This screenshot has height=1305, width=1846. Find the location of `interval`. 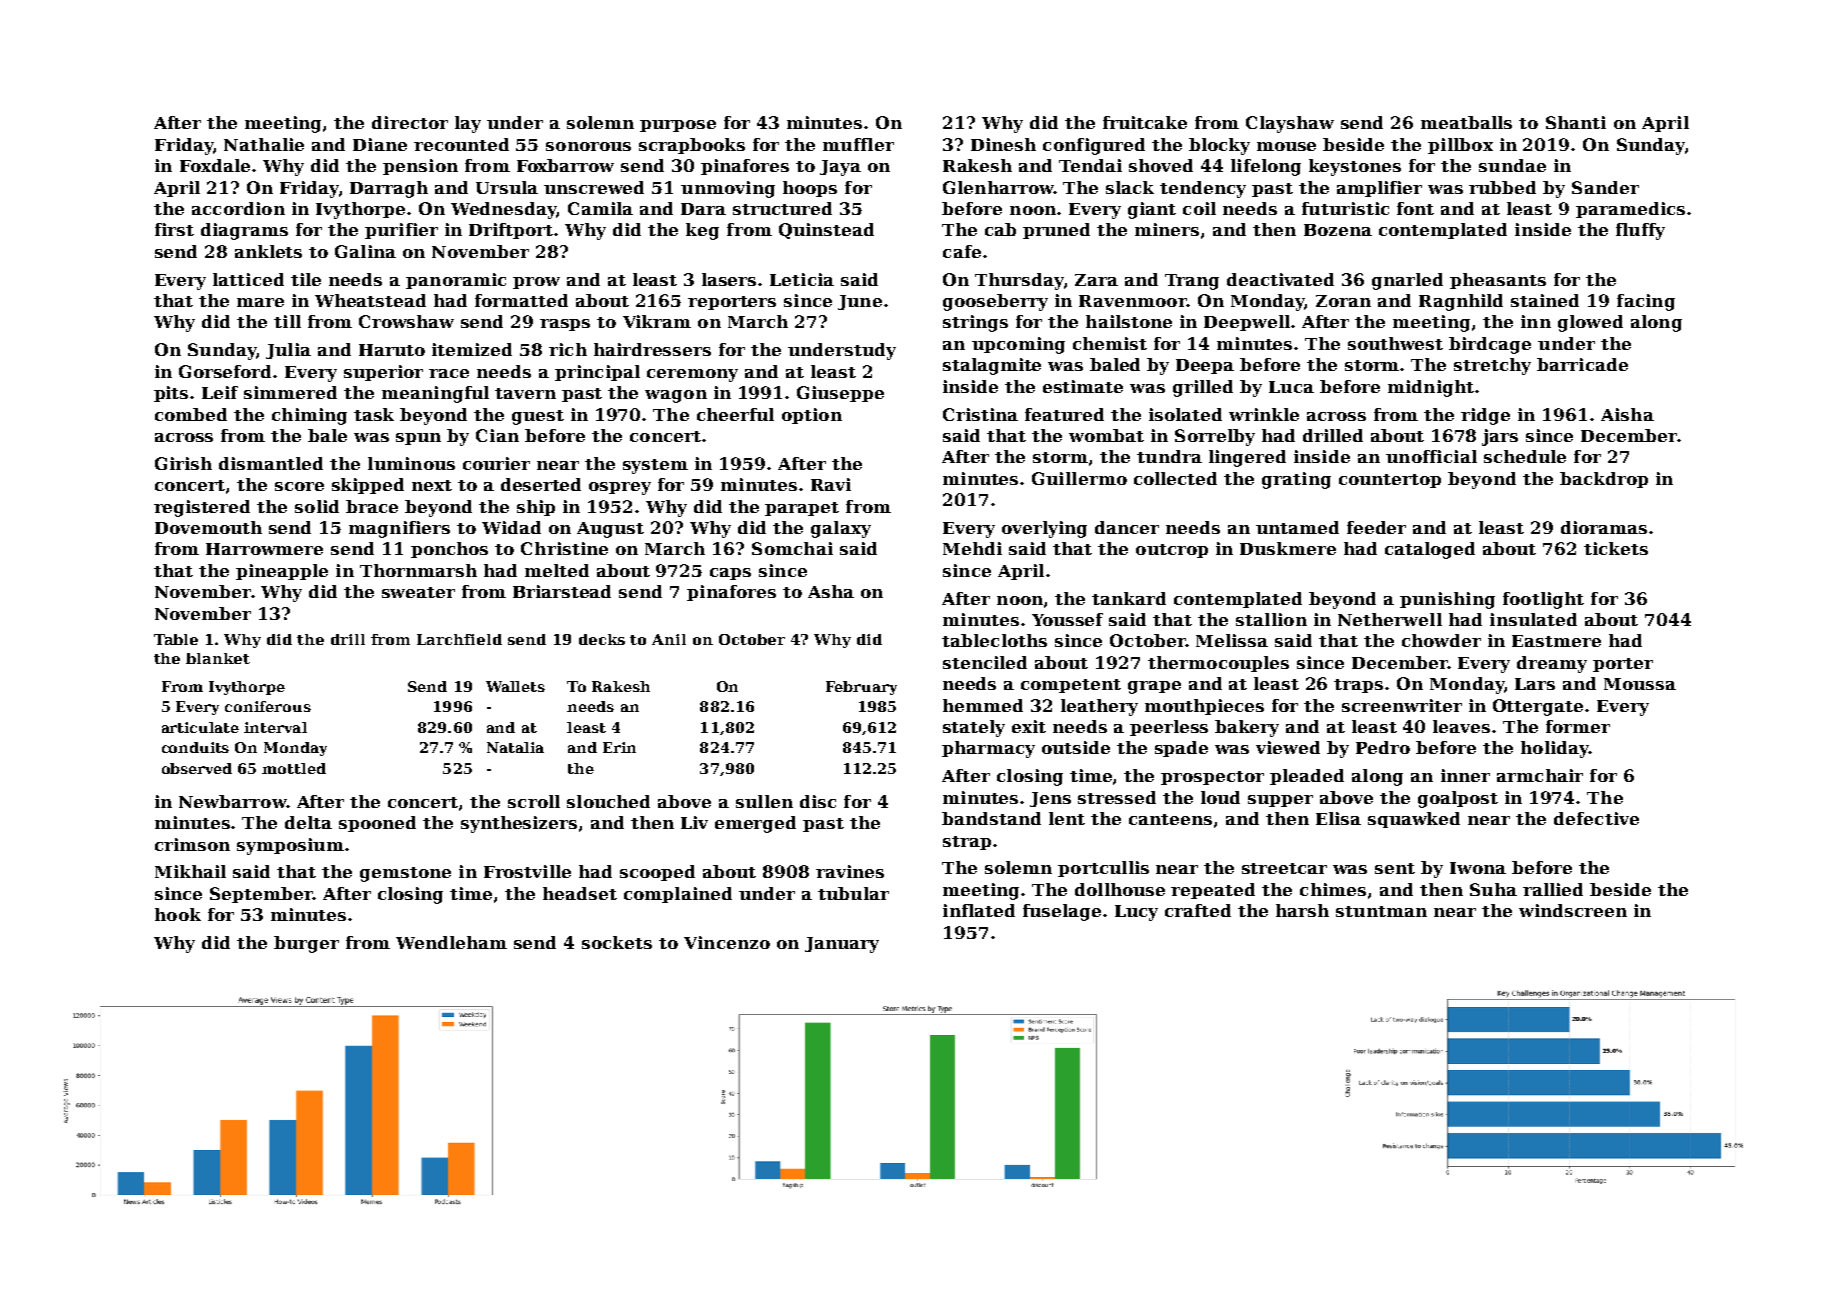

interval is located at coordinates (275, 727).
